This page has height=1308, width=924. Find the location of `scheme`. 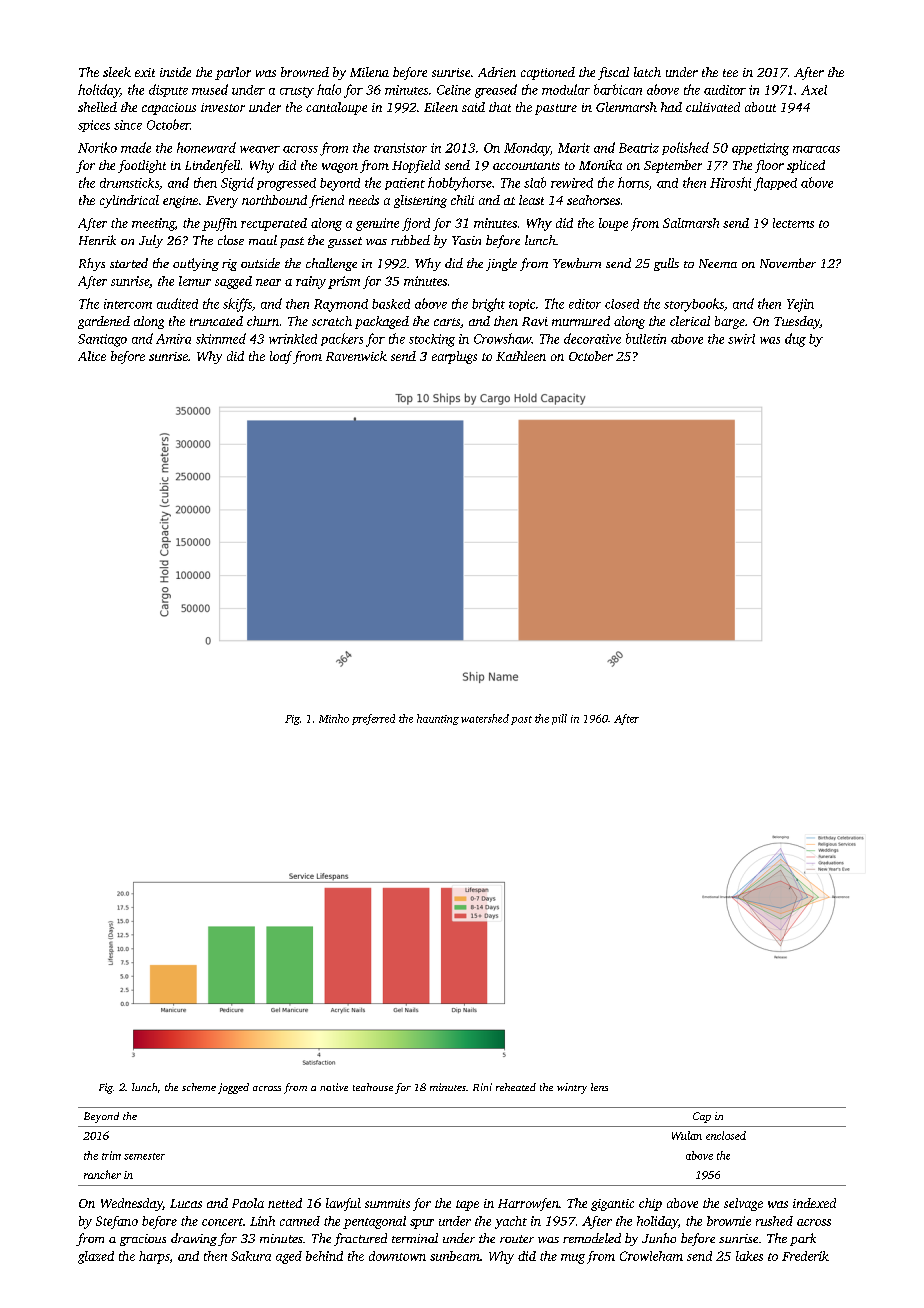

scheme is located at coordinates (199, 1087).
